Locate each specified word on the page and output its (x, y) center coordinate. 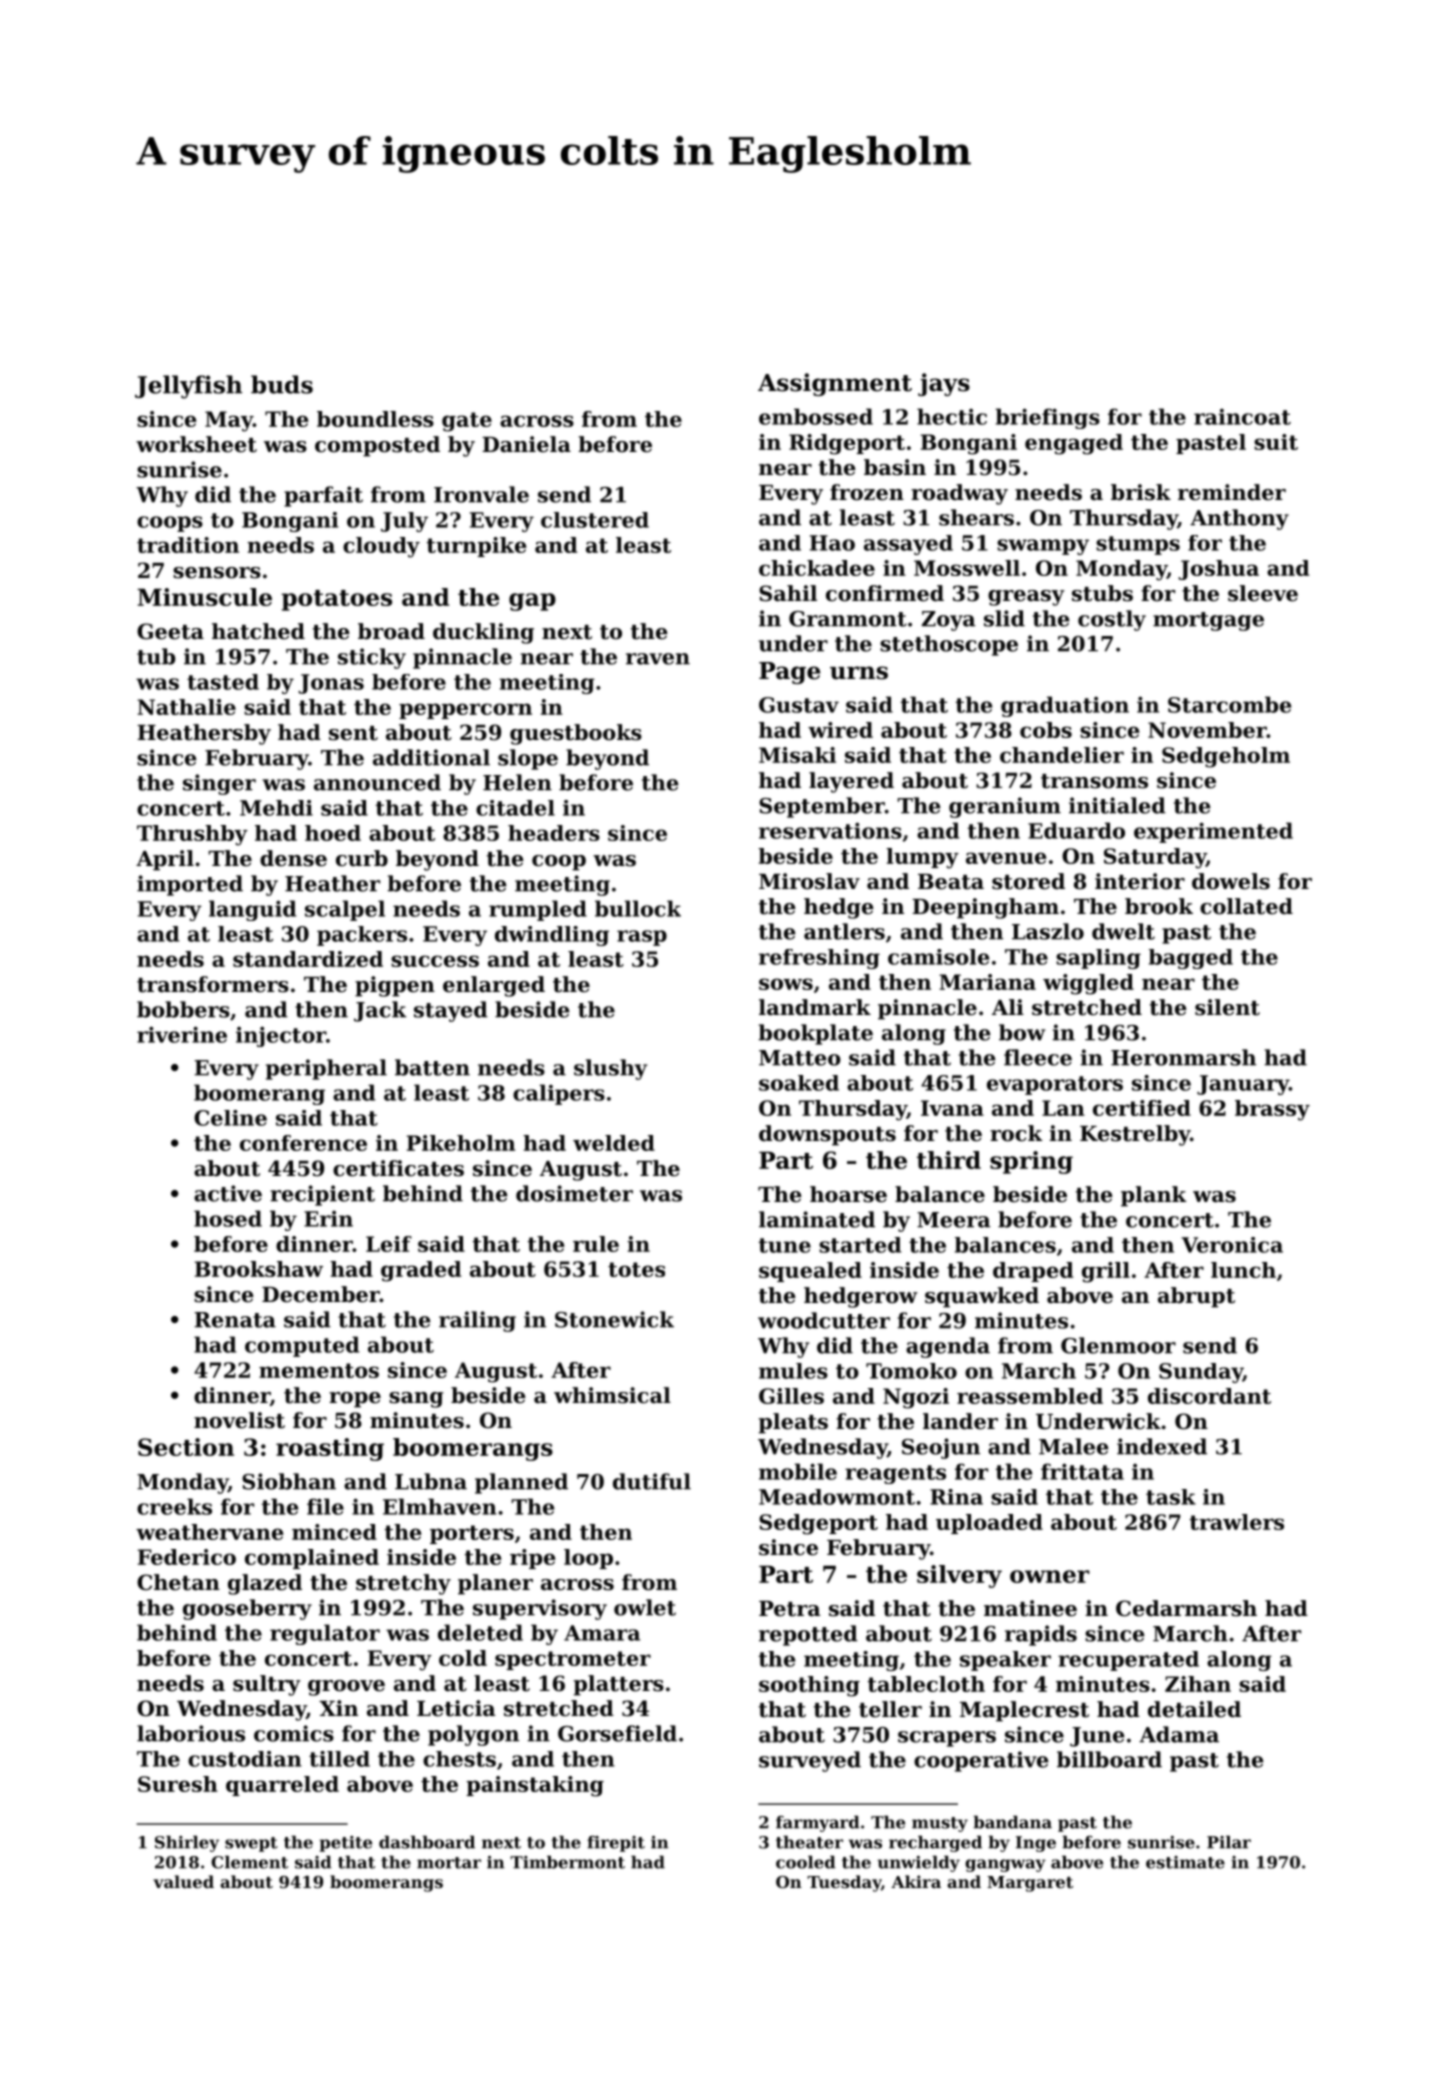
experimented (1213, 832)
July (404, 522)
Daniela (526, 444)
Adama (1179, 1734)
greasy (1026, 598)
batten (432, 1067)
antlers (844, 931)
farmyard (818, 1823)
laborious (191, 1733)
